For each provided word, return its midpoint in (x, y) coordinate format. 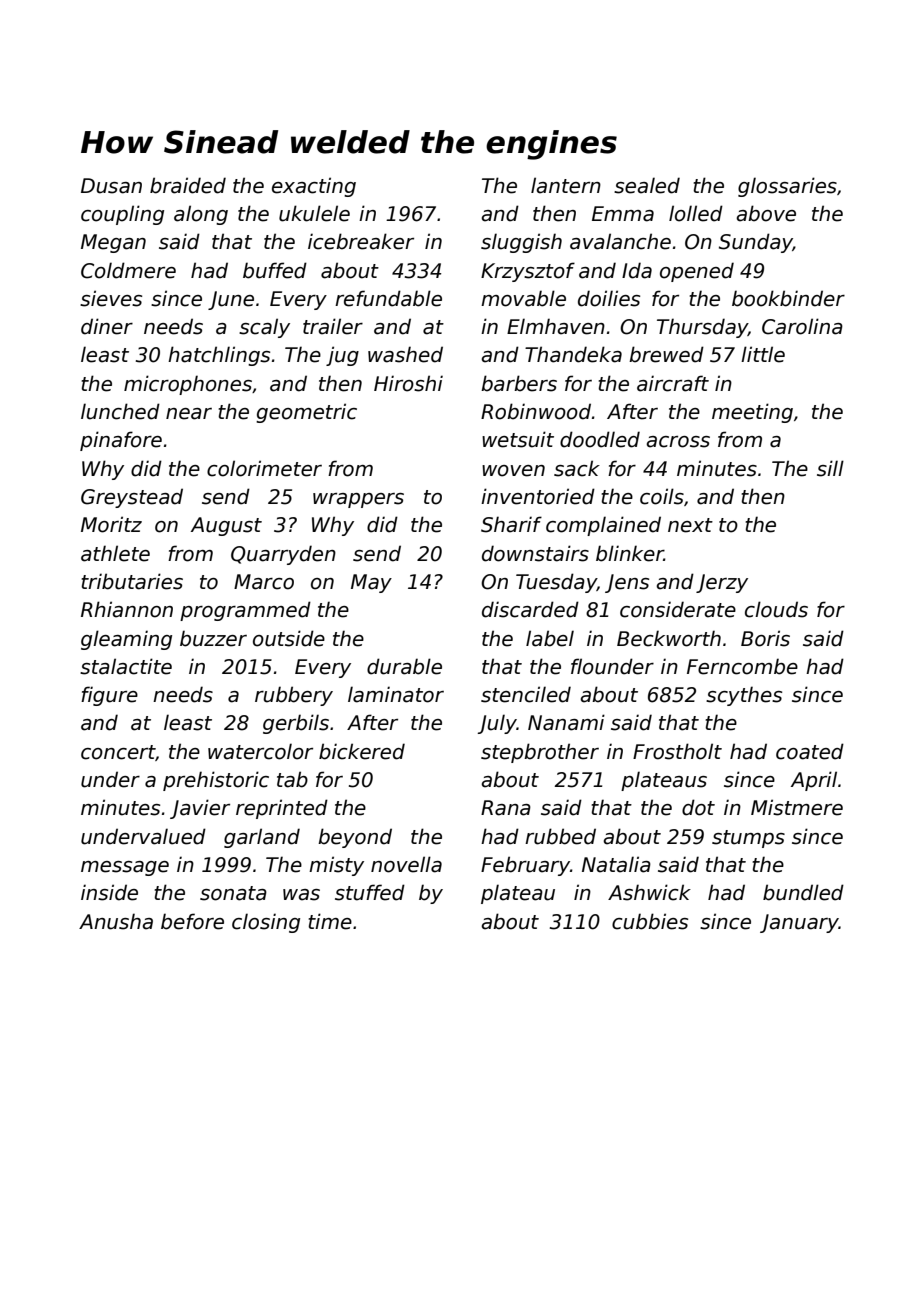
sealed (647, 185)
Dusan (111, 186)
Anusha (116, 921)
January (799, 923)
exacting (314, 187)
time (330, 921)
